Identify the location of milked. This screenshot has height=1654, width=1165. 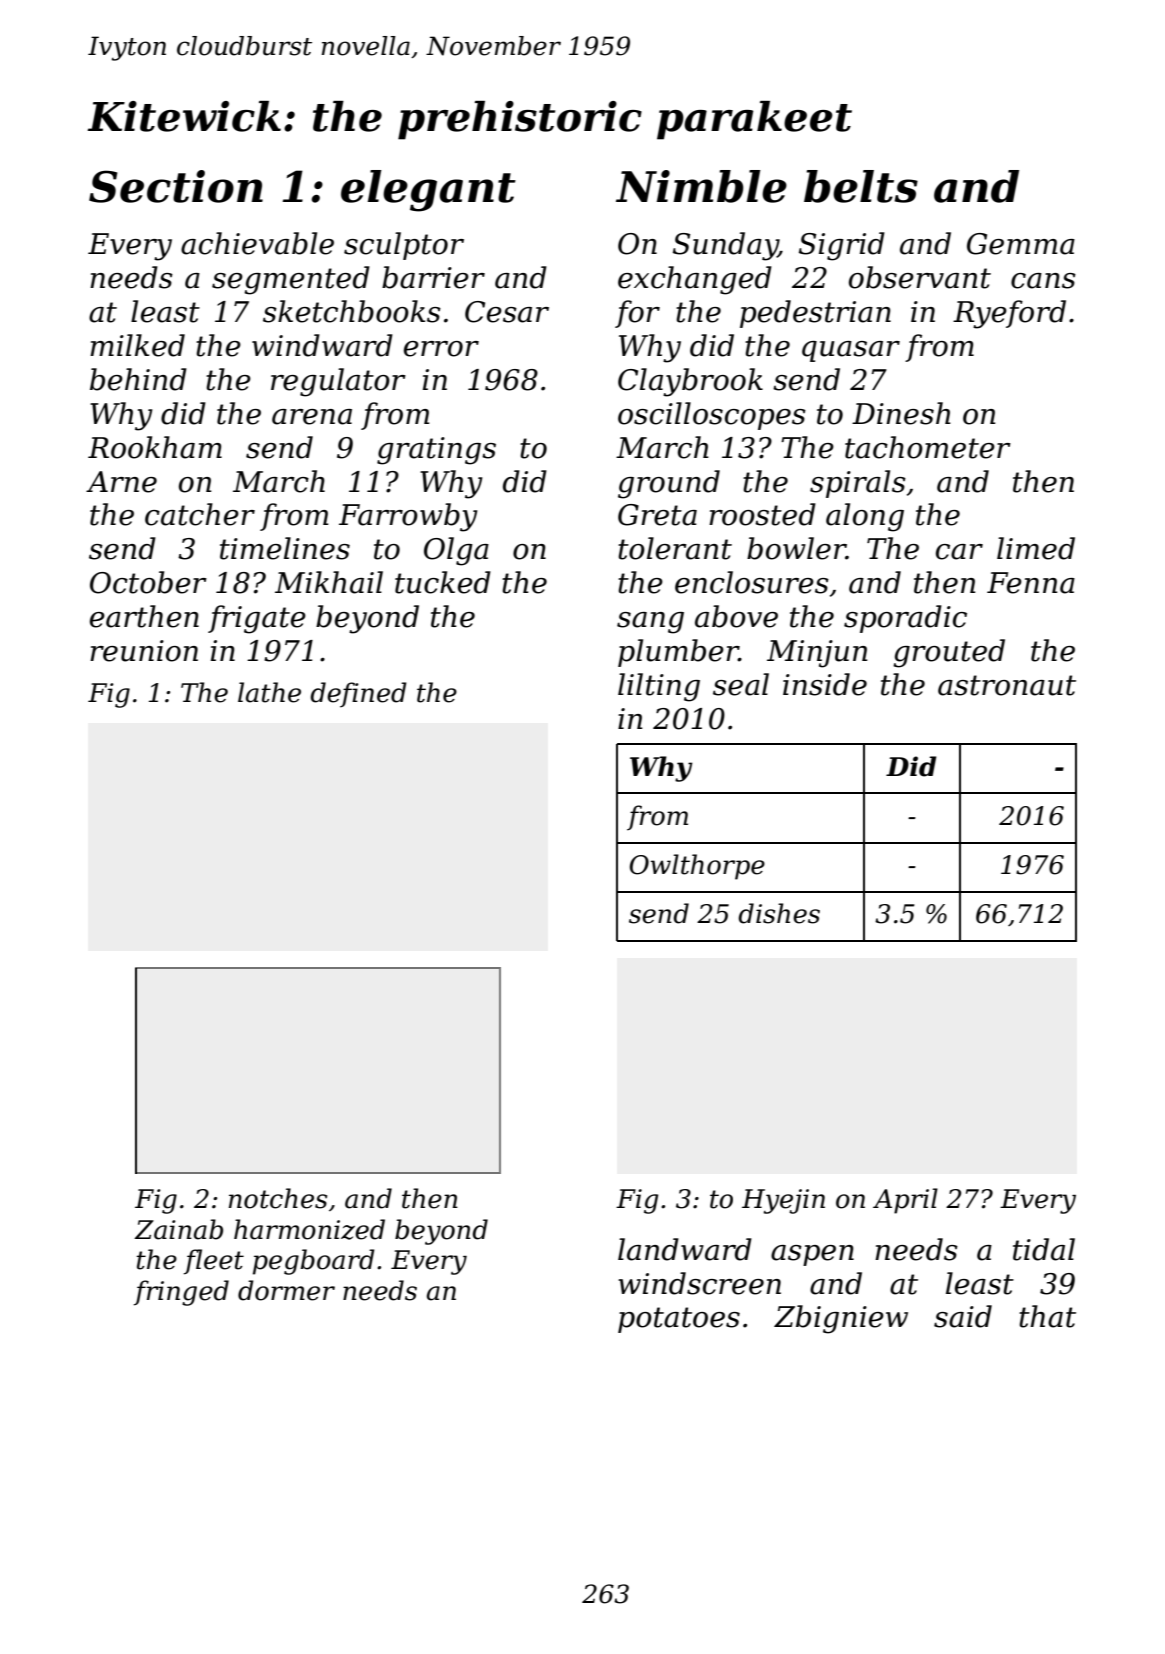
(137, 345).
